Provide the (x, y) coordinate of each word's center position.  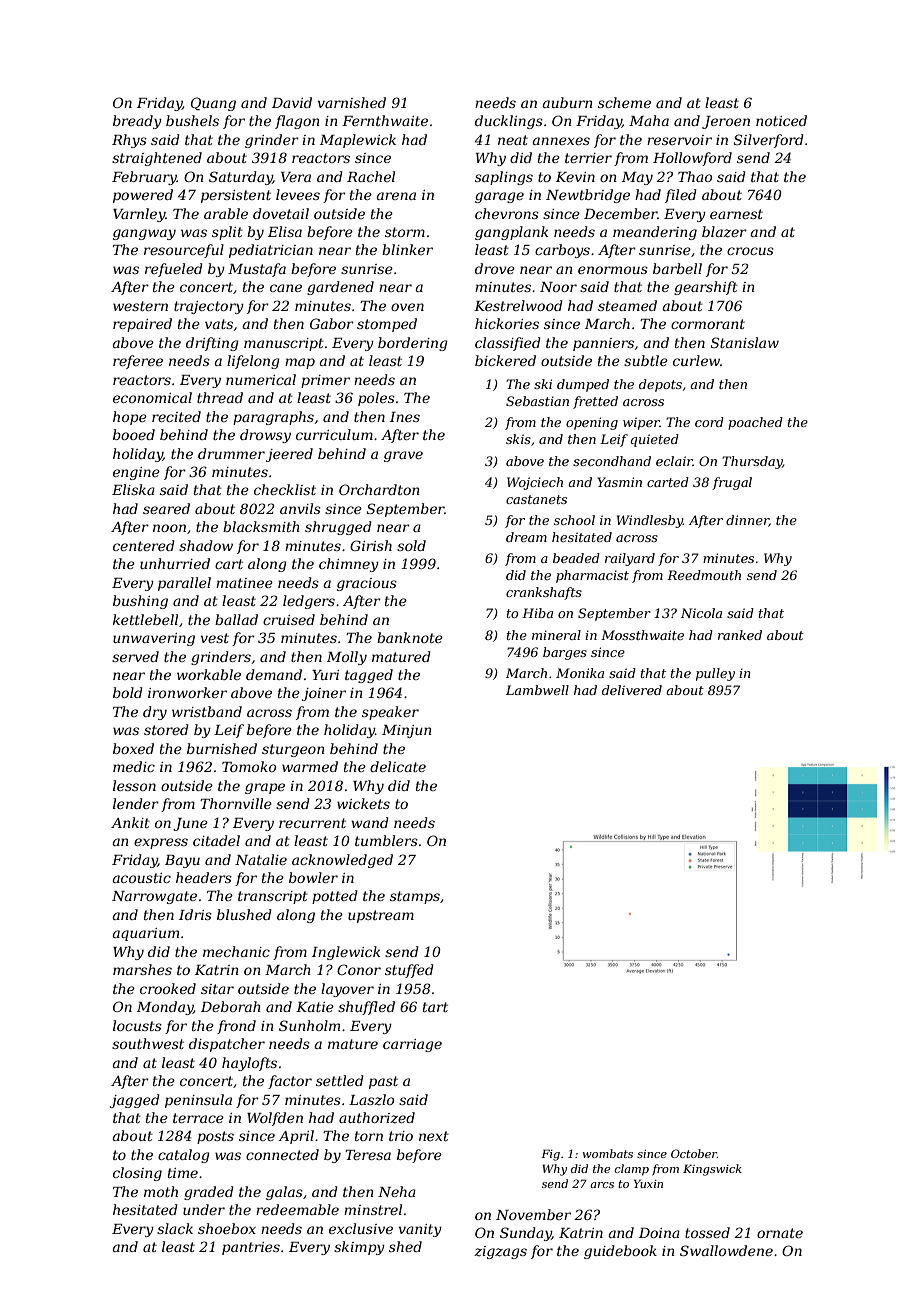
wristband (207, 711)
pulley (715, 674)
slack (175, 1228)
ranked (740, 635)
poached (755, 423)
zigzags (500, 1252)
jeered (289, 455)
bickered (505, 360)
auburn (568, 102)
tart (435, 1007)
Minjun (407, 731)
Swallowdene (726, 1250)
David (292, 102)
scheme (624, 102)
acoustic (142, 878)
